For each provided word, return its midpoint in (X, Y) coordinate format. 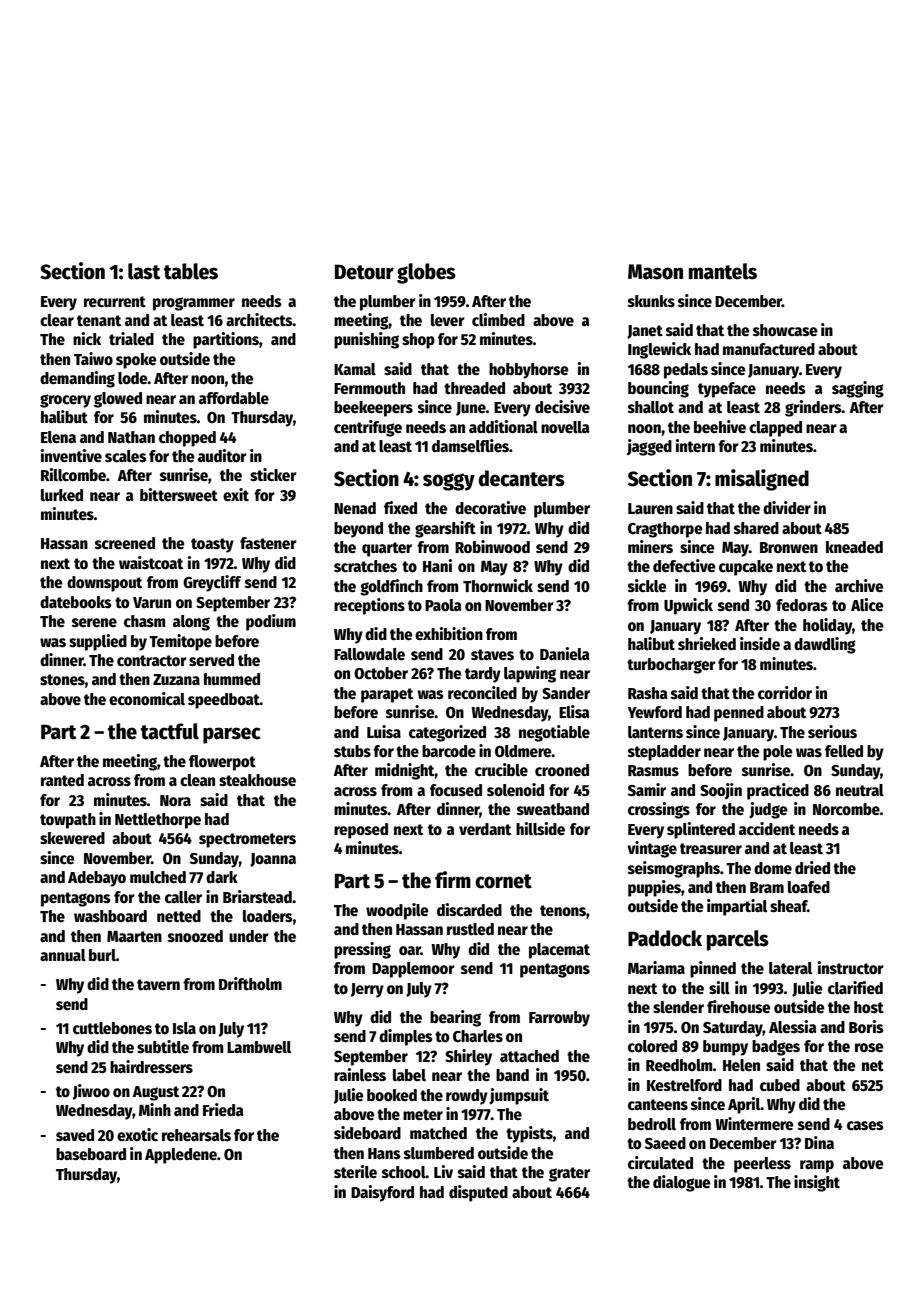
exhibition (449, 633)
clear (57, 320)
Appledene (181, 1156)
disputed (478, 1193)
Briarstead (257, 896)
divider (787, 507)
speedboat (224, 701)
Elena (58, 437)
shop (418, 341)
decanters (521, 478)
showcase (785, 330)
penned (739, 714)
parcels (738, 940)
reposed (361, 831)
